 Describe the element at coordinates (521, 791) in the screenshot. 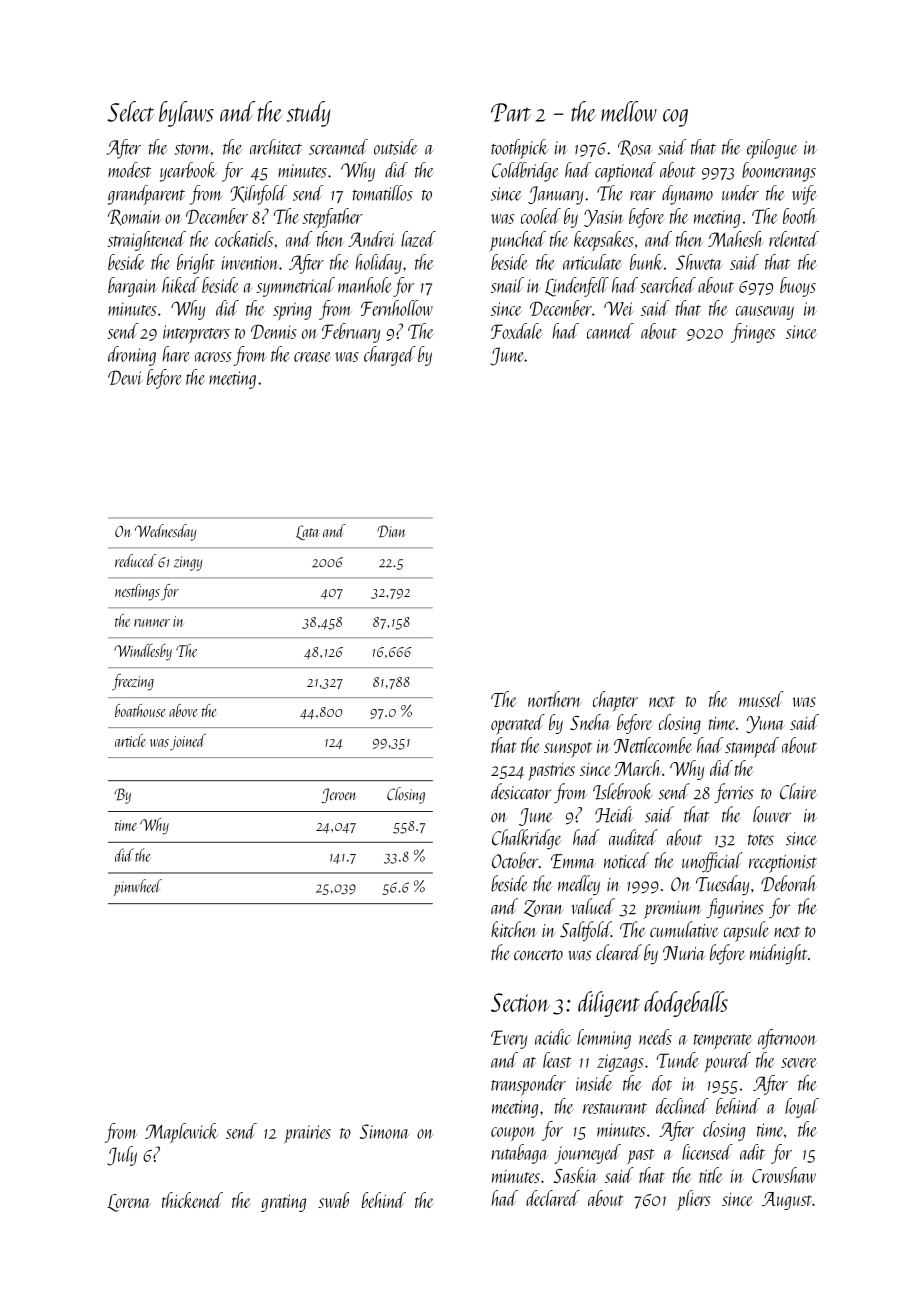

I see `desiccator` at that location.
